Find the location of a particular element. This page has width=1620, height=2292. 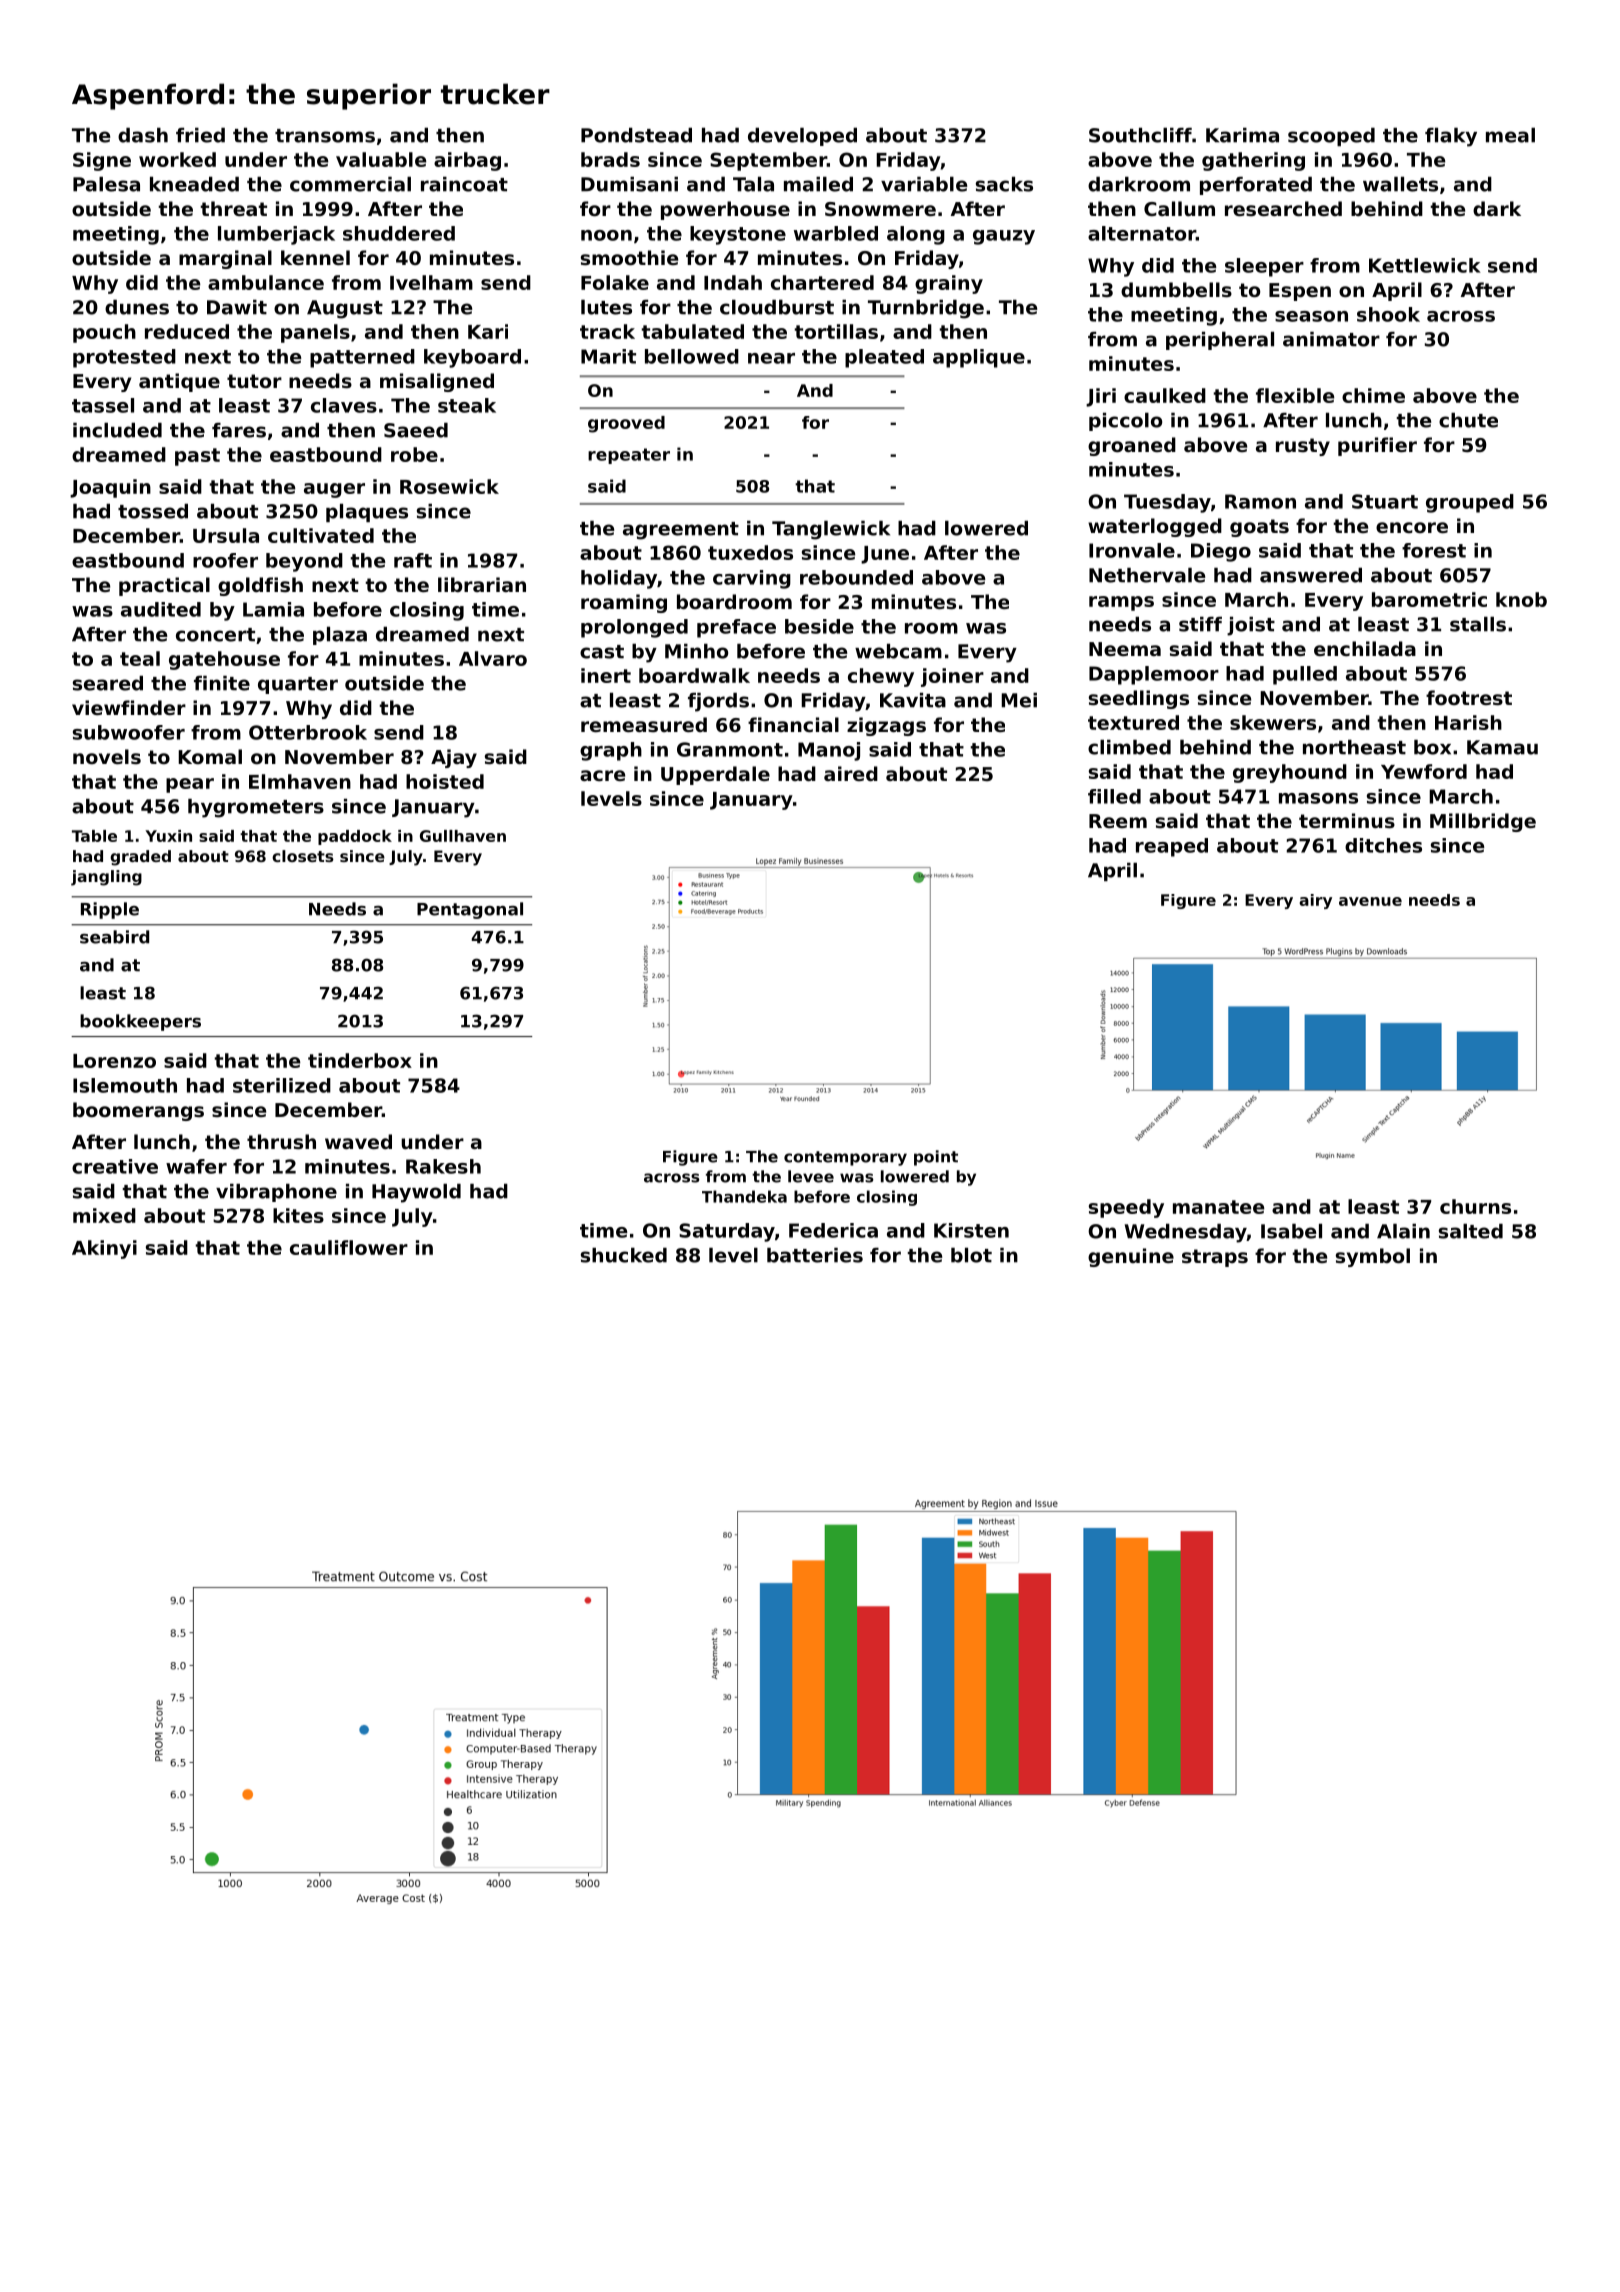

ditches is located at coordinates (1383, 845).
